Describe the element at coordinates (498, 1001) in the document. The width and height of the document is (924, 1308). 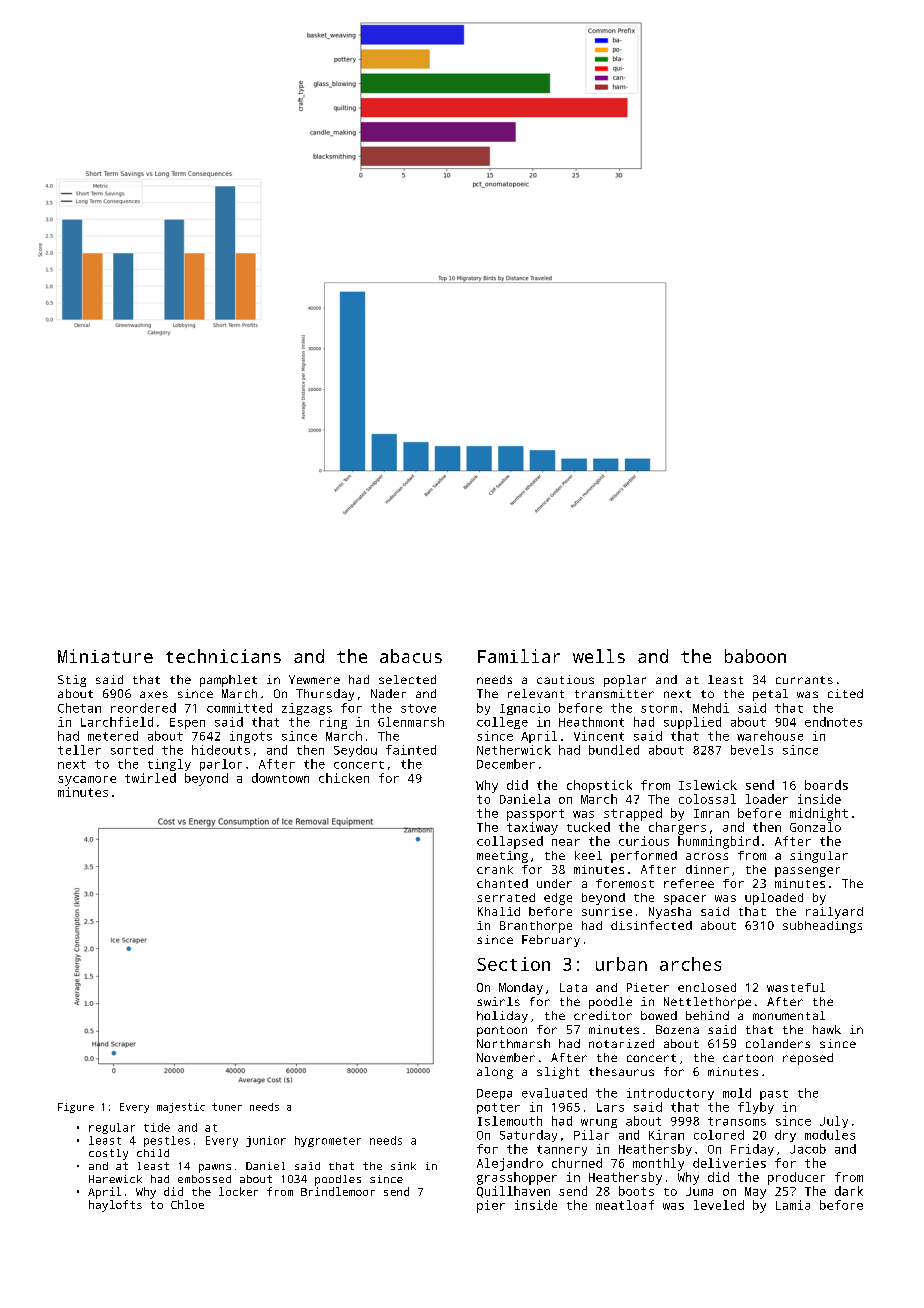
I see `swirls` at that location.
